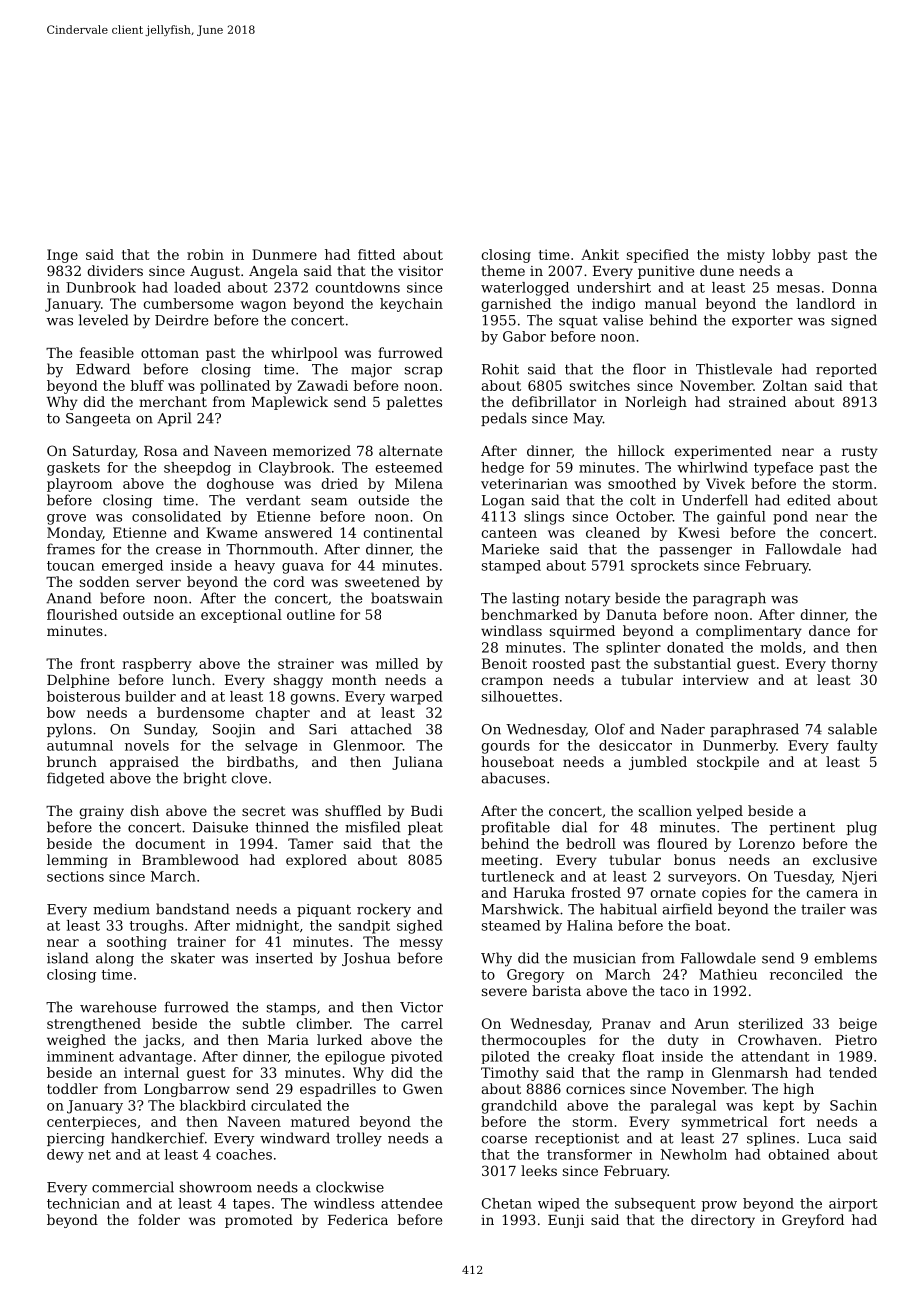  What do you see at coordinates (503, 270) in the screenshot?
I see `theme` at bounding box center [503, 270].
